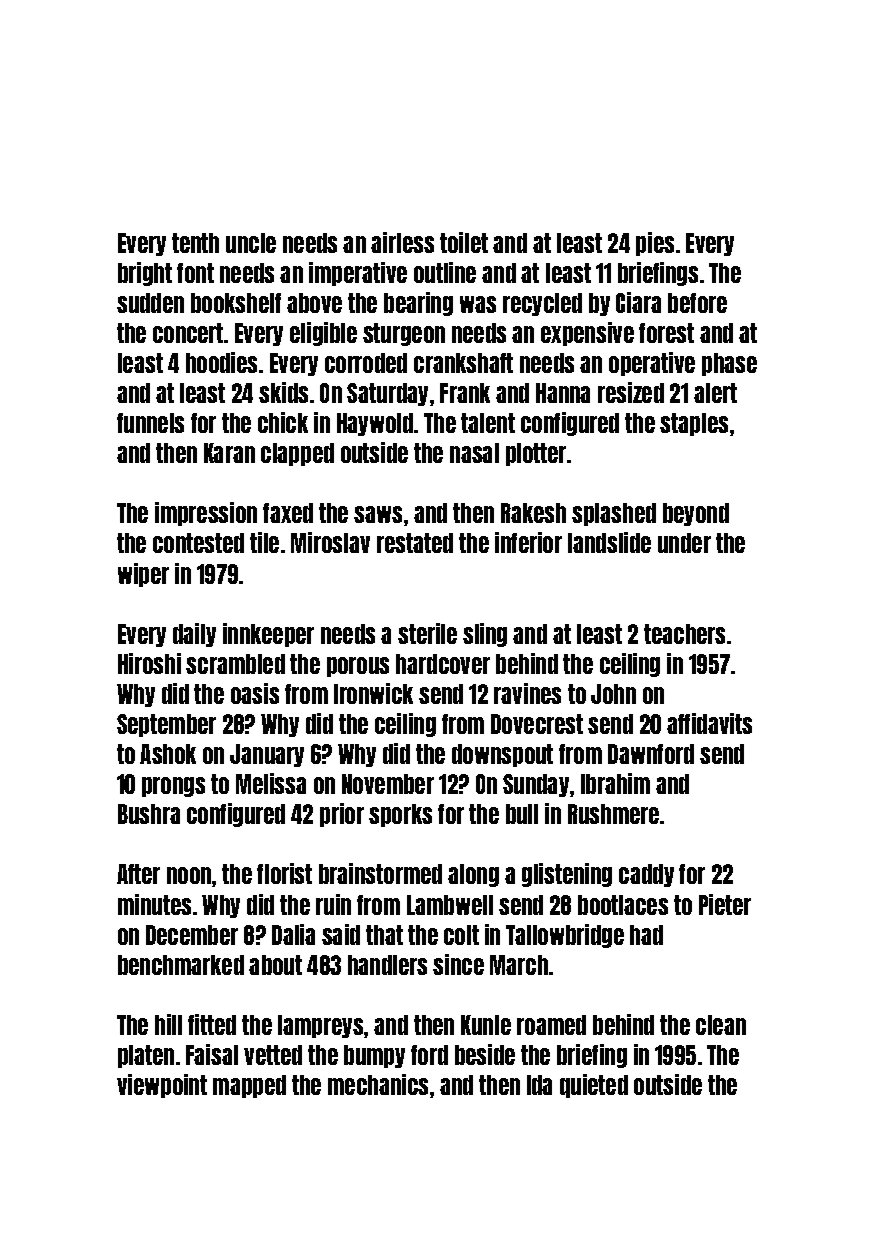  Describe the element at coordinates (342, 815) in the screenshot. I see `prior` at that location.
